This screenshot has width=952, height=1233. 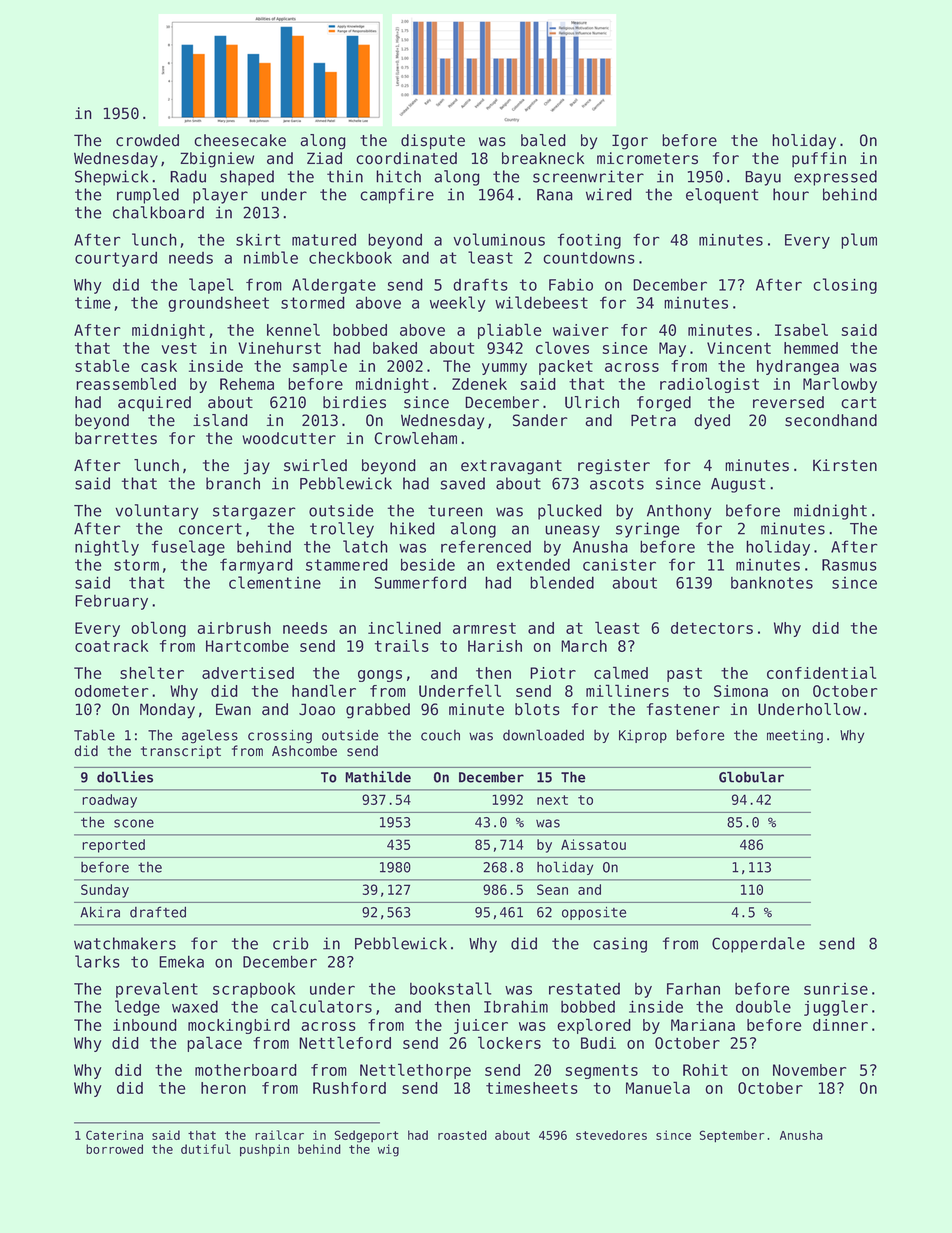 What do you see at coordinates (111, 178) in the screenshot?
I see `Shepwick` at bounding box center [111, 178].
